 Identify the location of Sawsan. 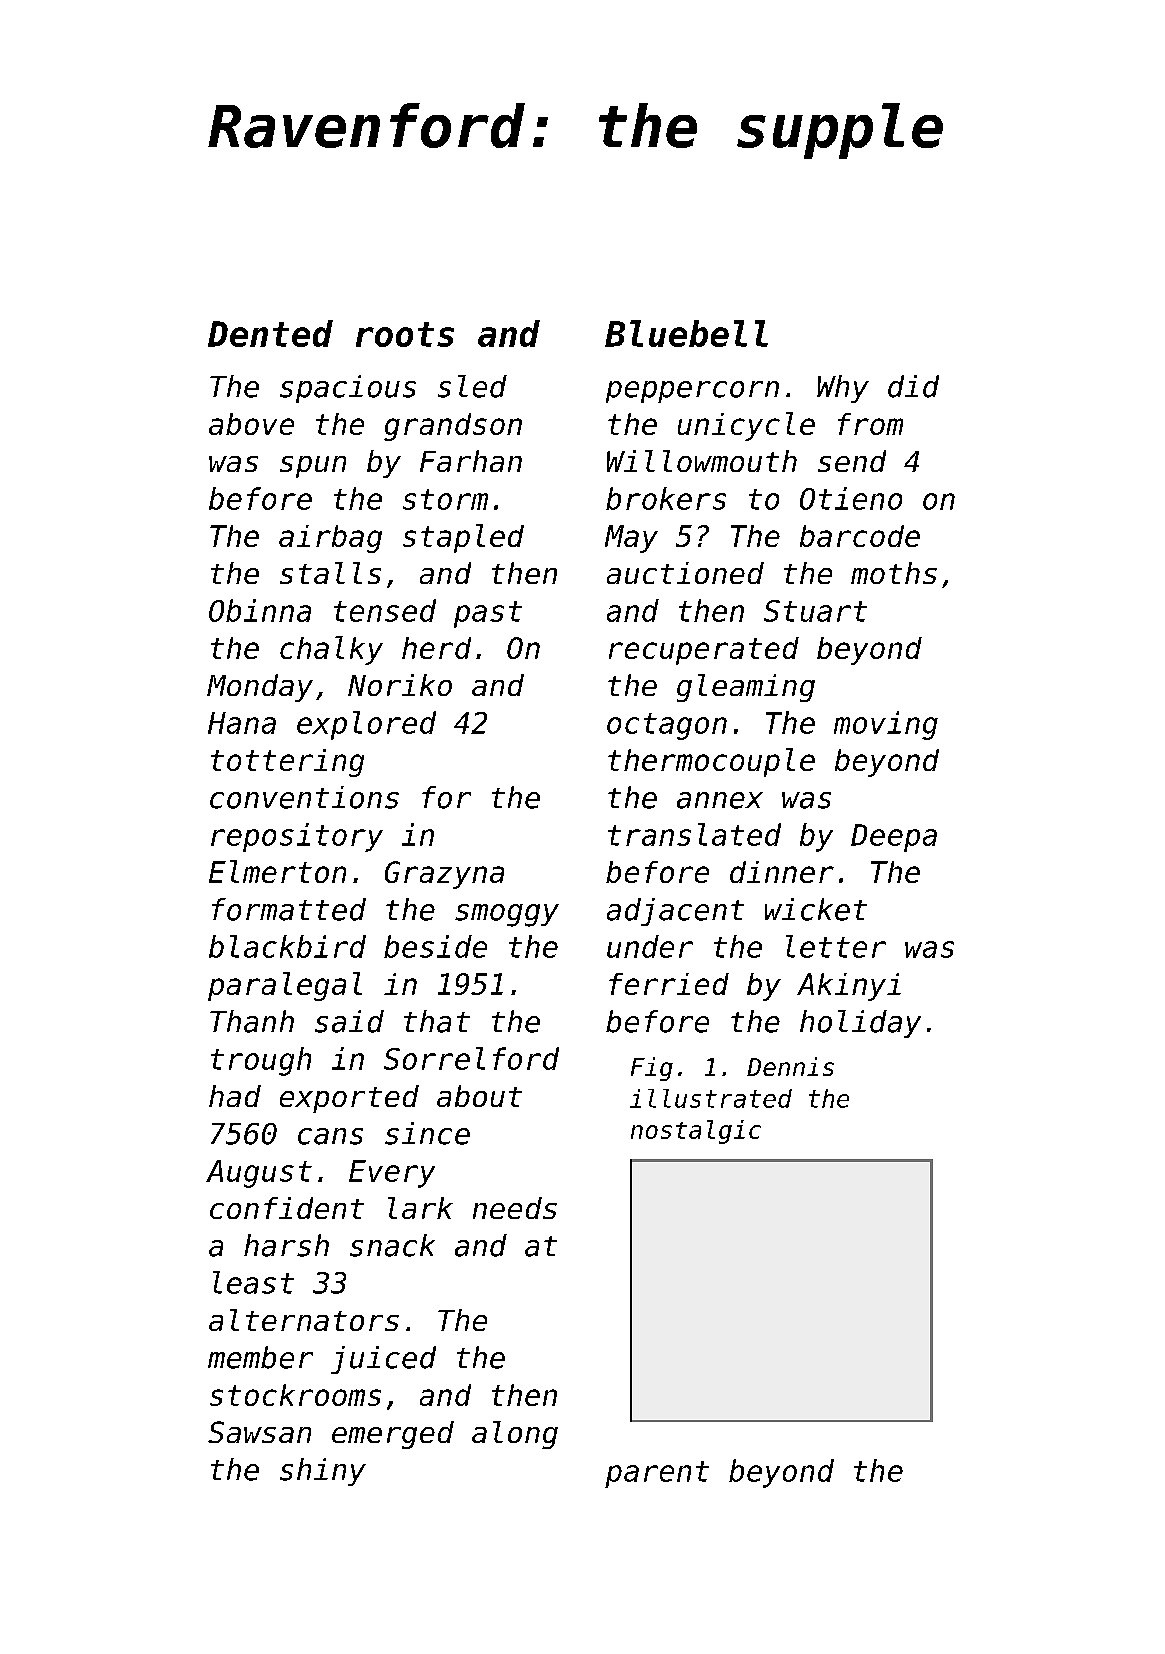
(259, 1432).
